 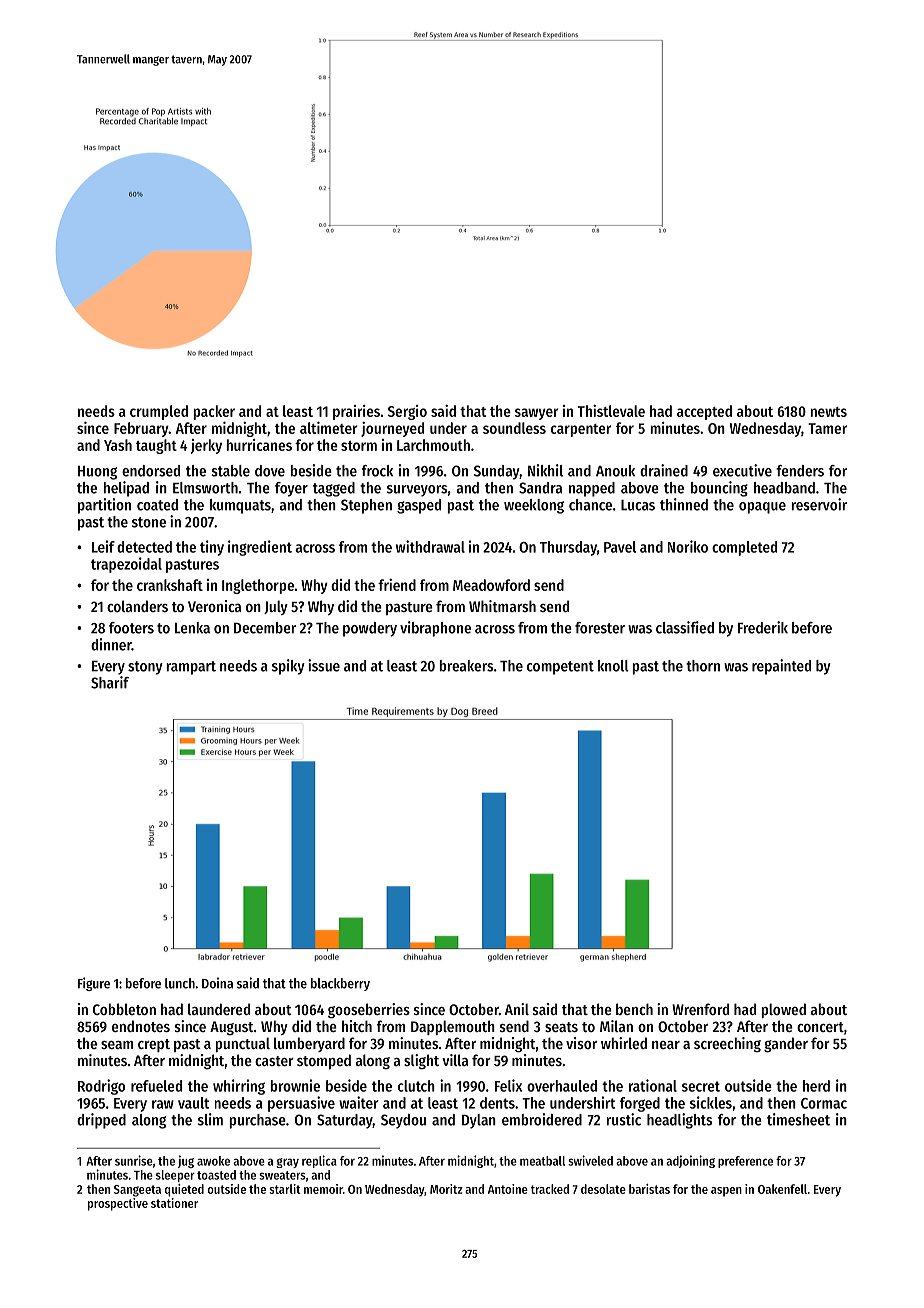 What do you see at coordinates (159, 412) in the document?
I see `crumpled` at bounding box center [159, 412].
